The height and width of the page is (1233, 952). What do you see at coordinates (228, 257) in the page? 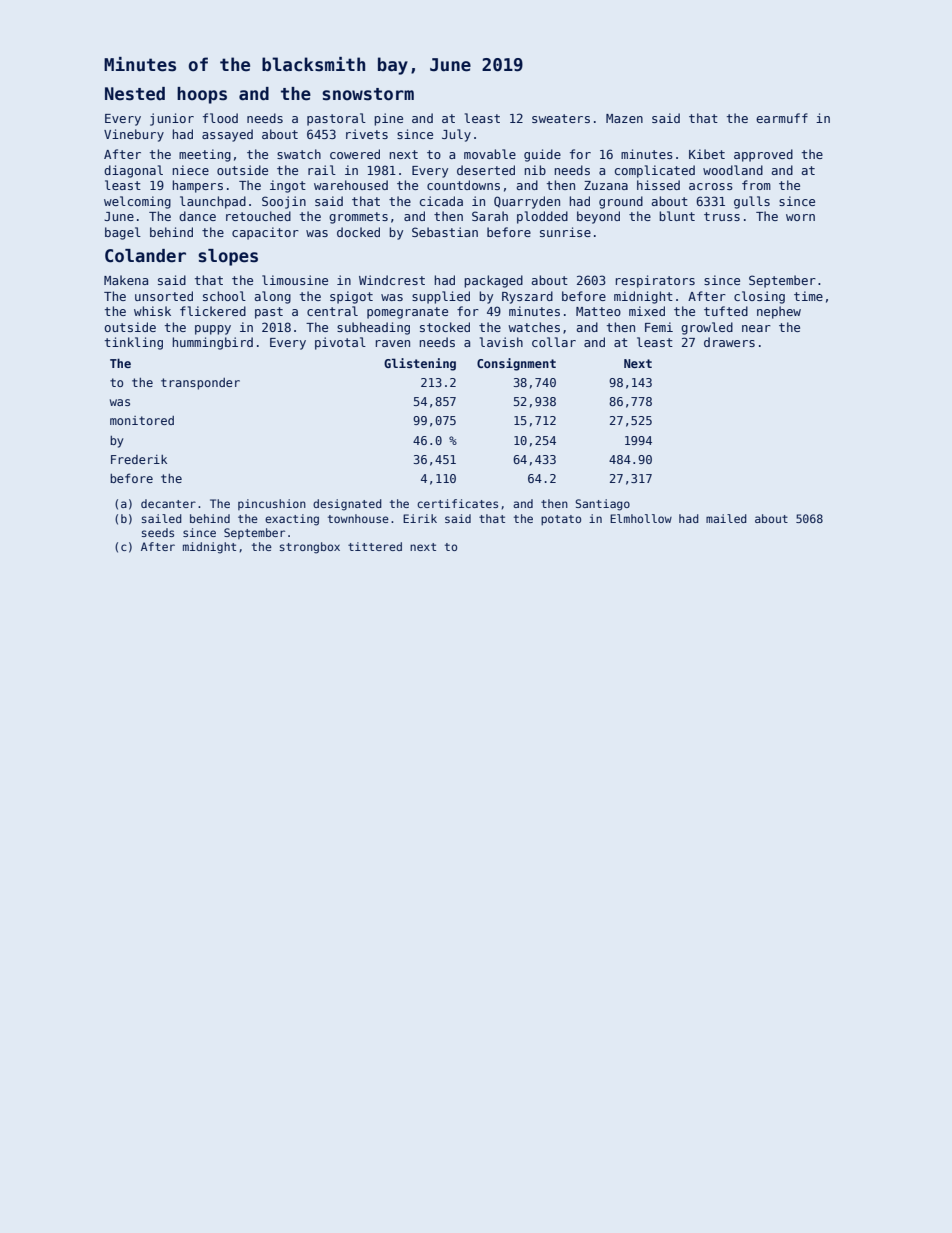
I see `slopes` at bounding box center [228, 257].
